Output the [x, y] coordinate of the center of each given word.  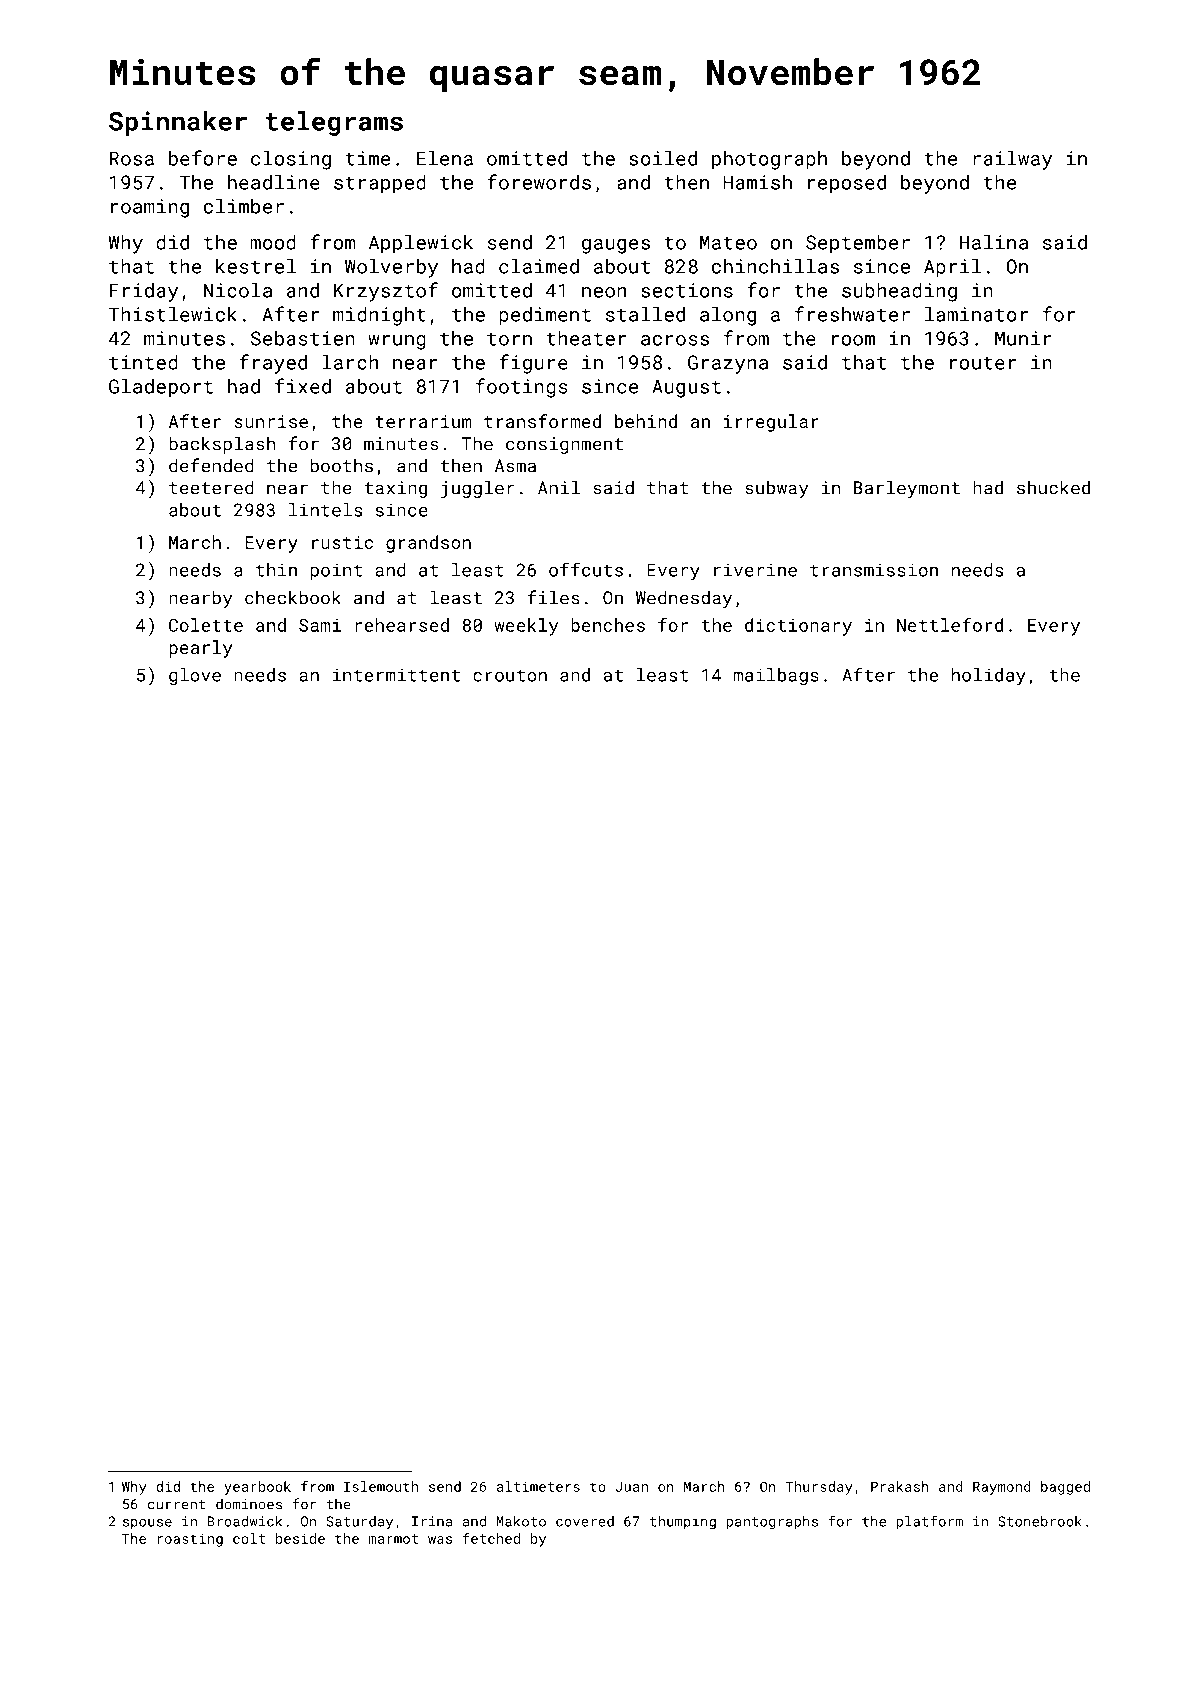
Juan [631, 1486]
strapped [380, 184]
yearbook [257, 1488]
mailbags [776, 676]
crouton [510, 675]
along [728, 316]
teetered [211, 487]
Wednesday [684, 599]
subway [776, 489]
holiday [989, 677]
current [177, 1505]
